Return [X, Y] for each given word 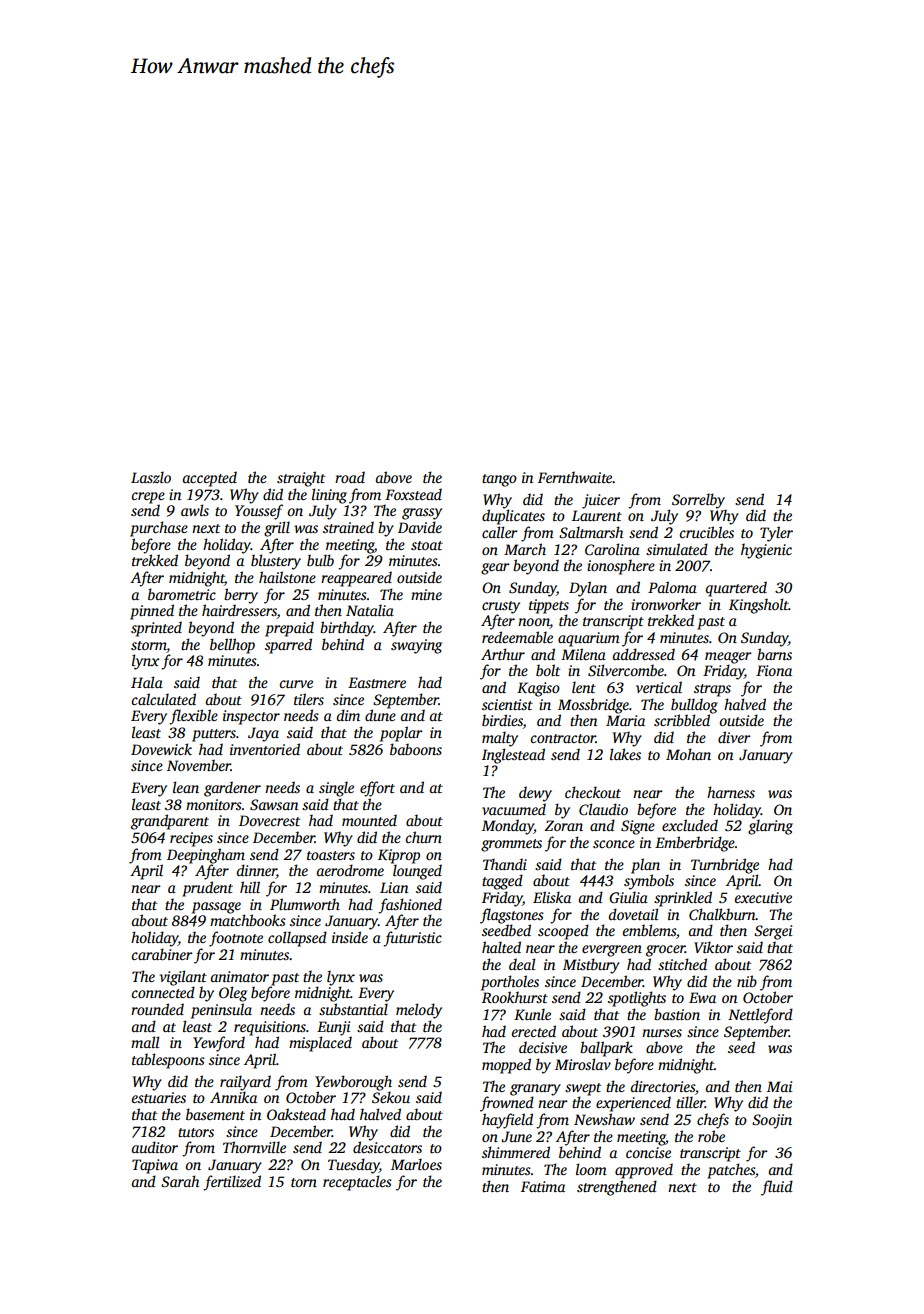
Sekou [391, 1097]
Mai [779, 1086]
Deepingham [206, 856]
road [350, 477]
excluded [690, 825]
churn [424, 837]
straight [301, 479]
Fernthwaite [575, 477]
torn [304, 1182]
